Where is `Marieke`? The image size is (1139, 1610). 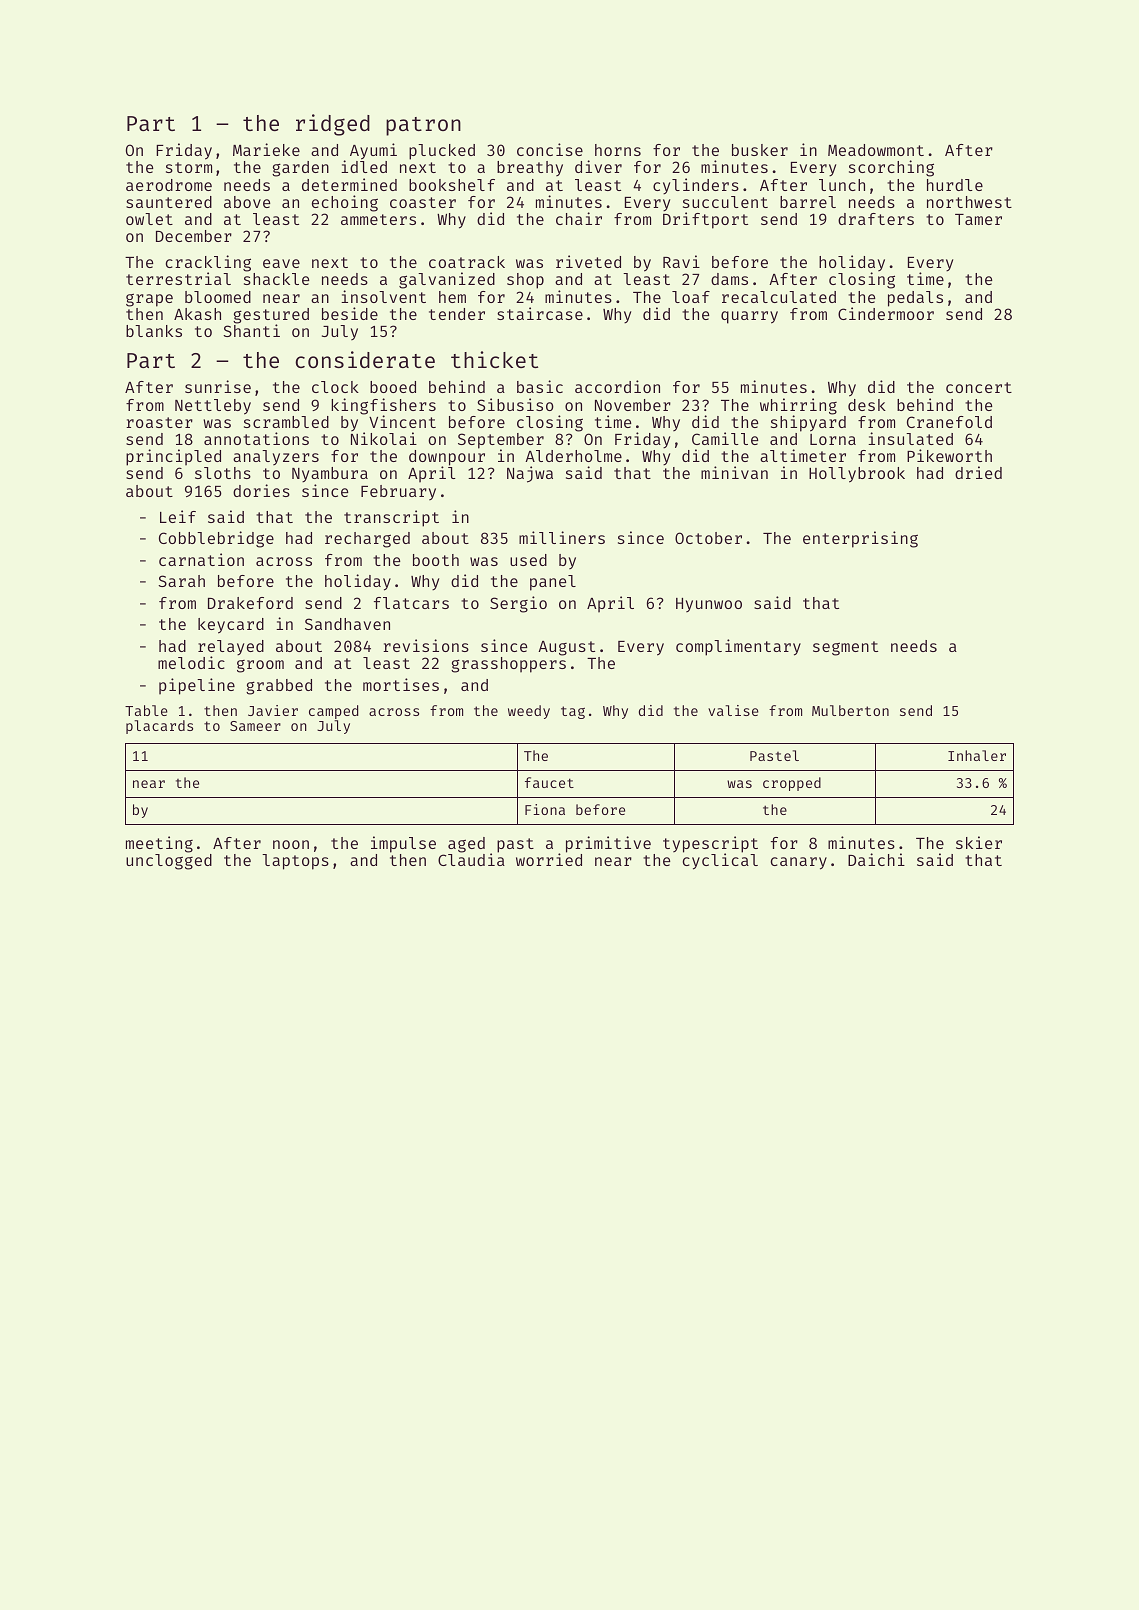 Marieke is located at coordinates (266, 149).
